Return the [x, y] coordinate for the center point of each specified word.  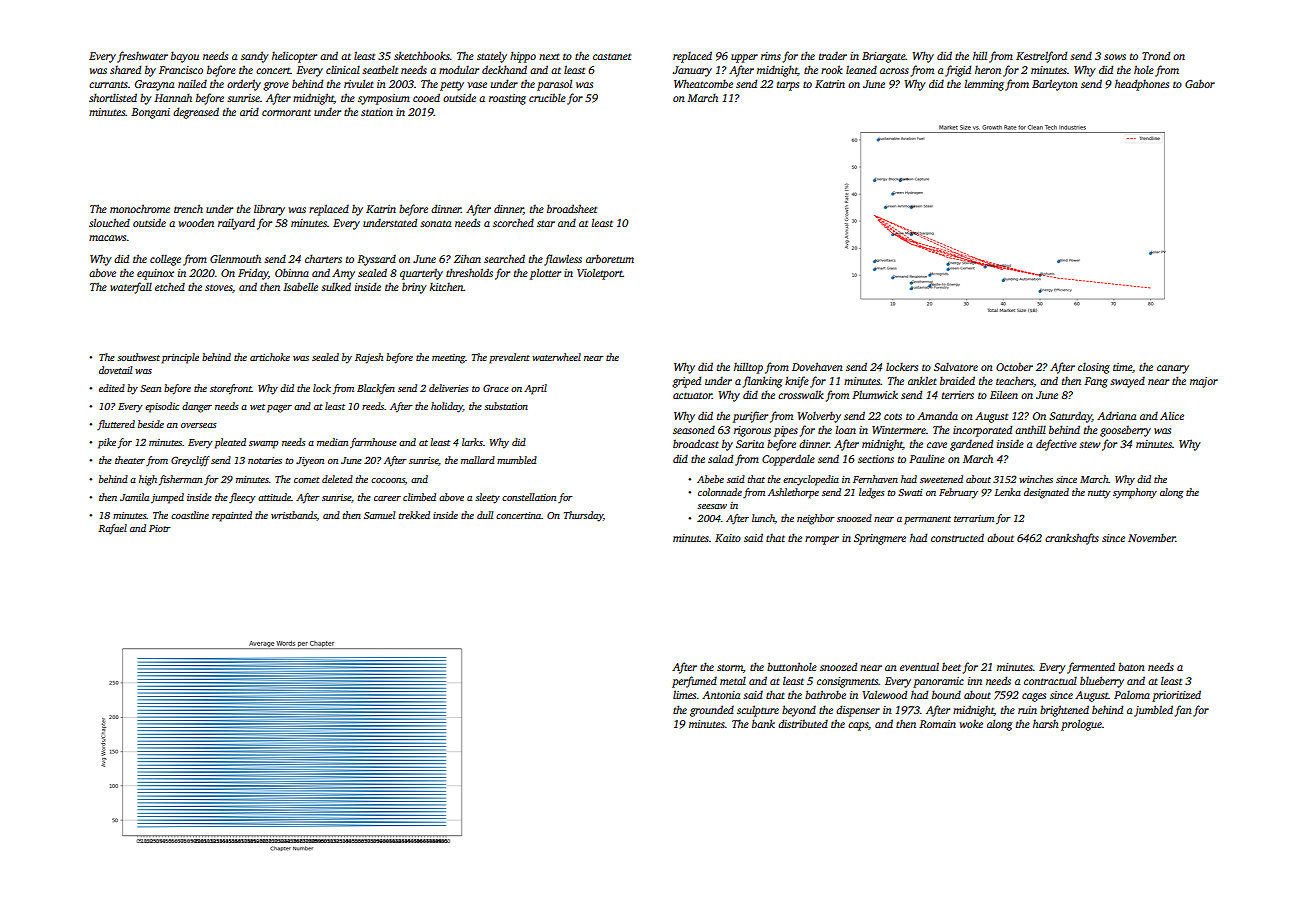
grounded [712, 711]
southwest [138, 357]
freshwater [142, 57]
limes [684, 694]
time [1122, 367]
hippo [523, 57]
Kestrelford [1041, 57]
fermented [1091, 668]
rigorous [752, 431]
